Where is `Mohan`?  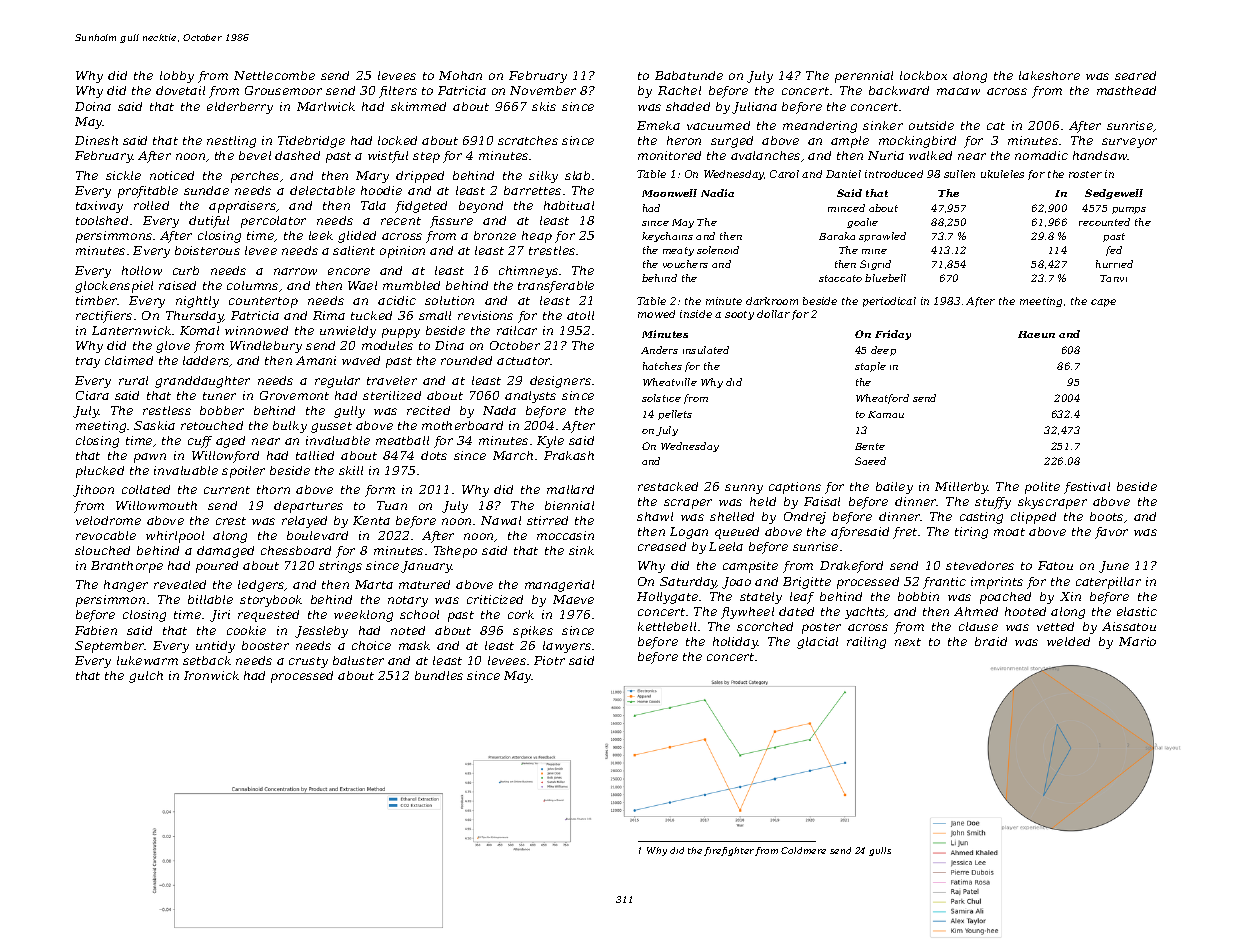
Mohan is located at coordinates (460, 75).
